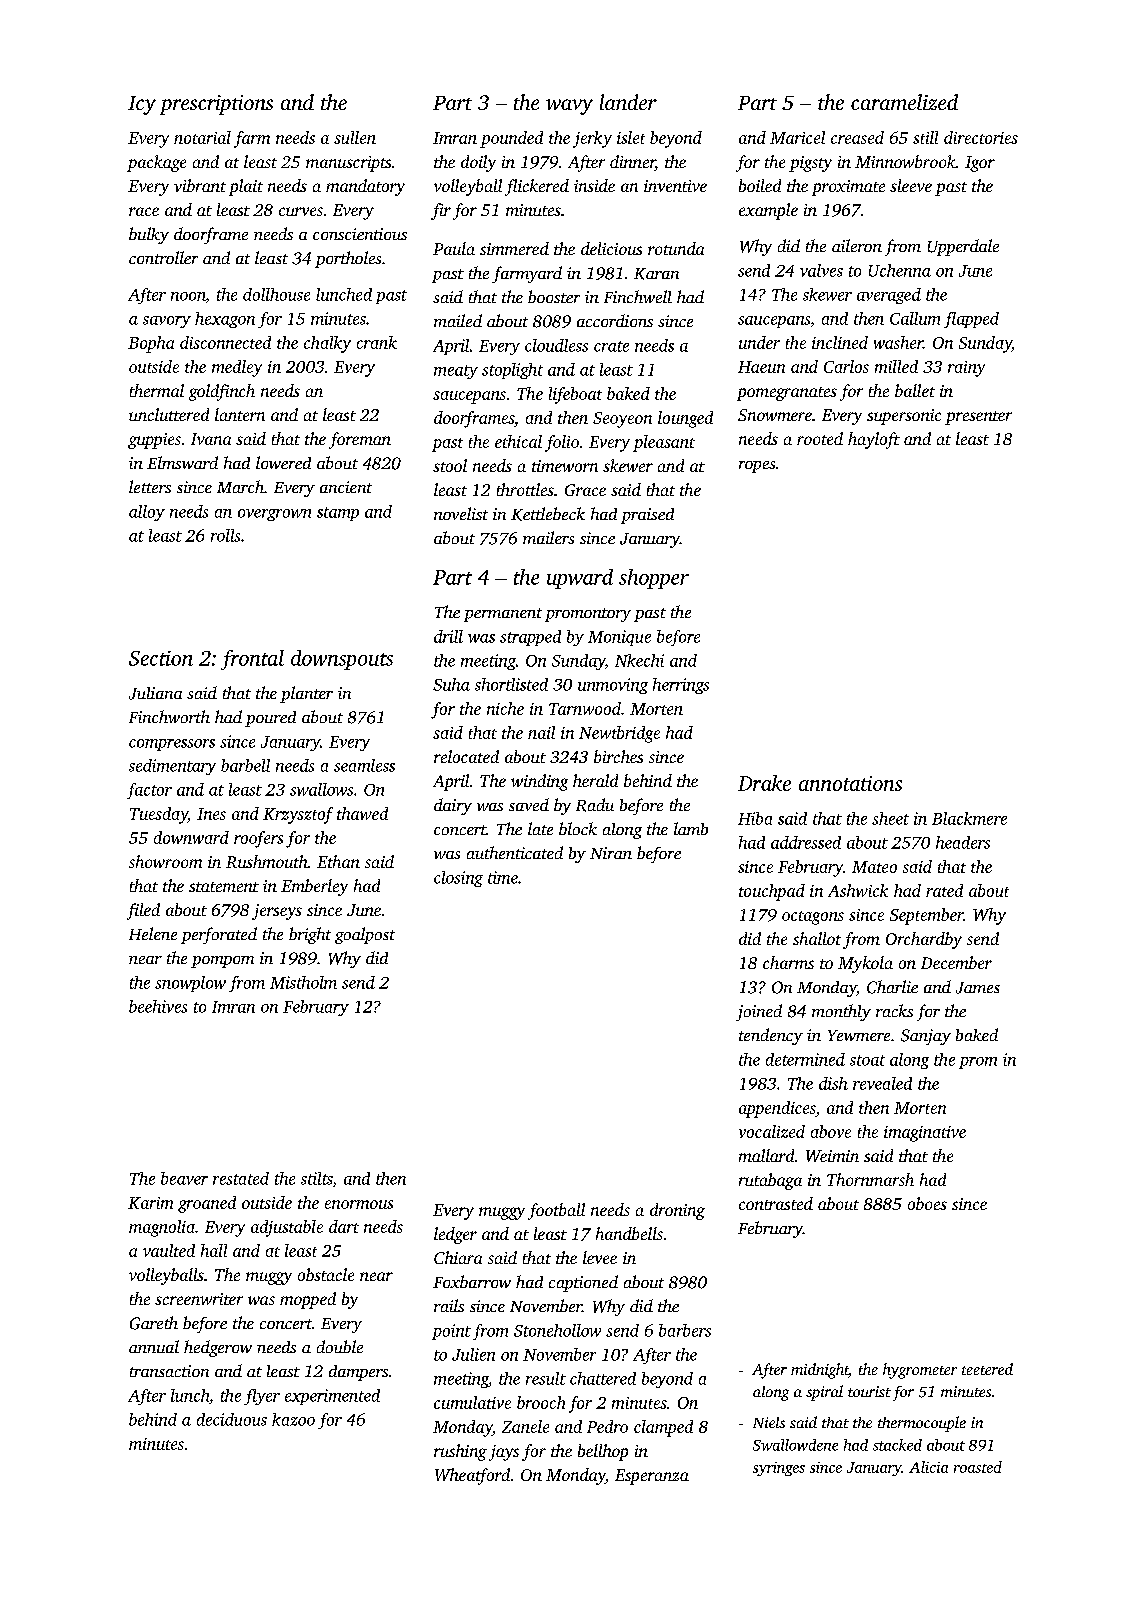 This screenshot has width=1147, height=1622. What do you see at coordinates (963, 247) in the screenshot?
I see `Upperdale` at bounding box center [963, 247].
